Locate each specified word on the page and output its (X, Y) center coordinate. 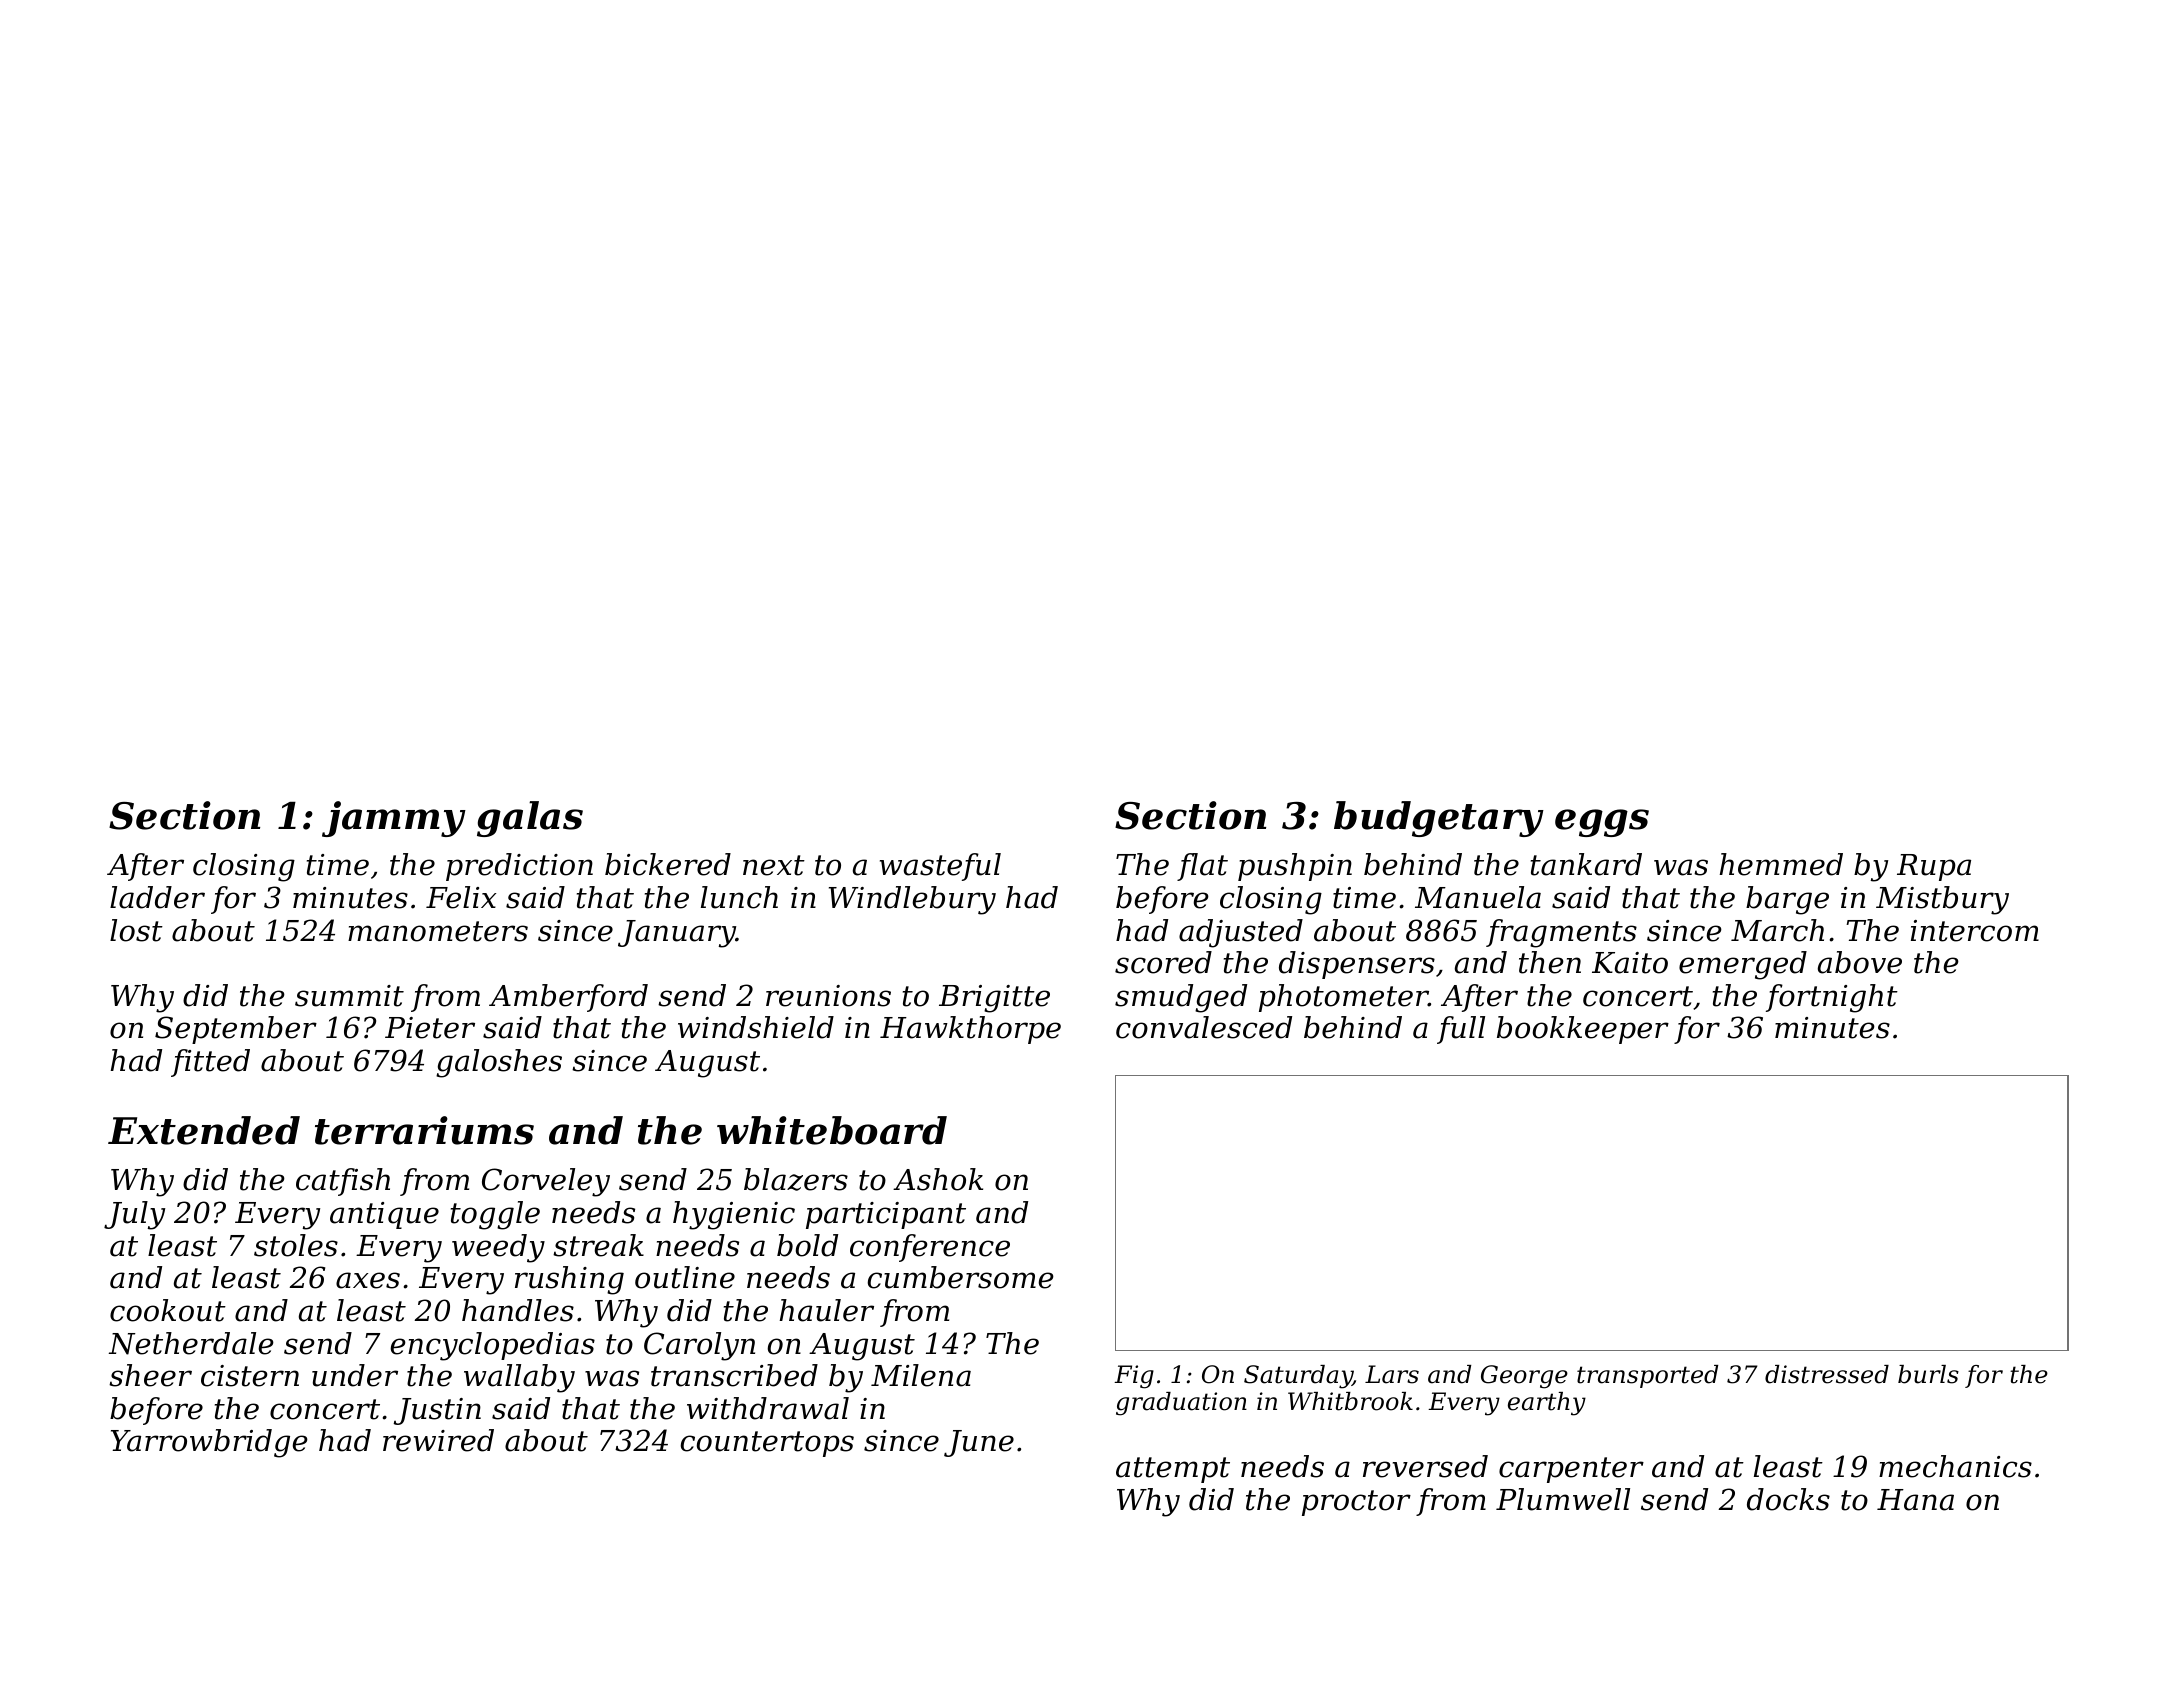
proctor (1356, 1503)
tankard (1586, 864)
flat (1202, 867)
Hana (1915, 1500)
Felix (461, 897)
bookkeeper (1583, 1030)
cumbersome (961, 1277)
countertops (767, 1444)
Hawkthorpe (970, 1030)
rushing (569, 1280)
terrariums (424, 1130)
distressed (1827, 1374)
